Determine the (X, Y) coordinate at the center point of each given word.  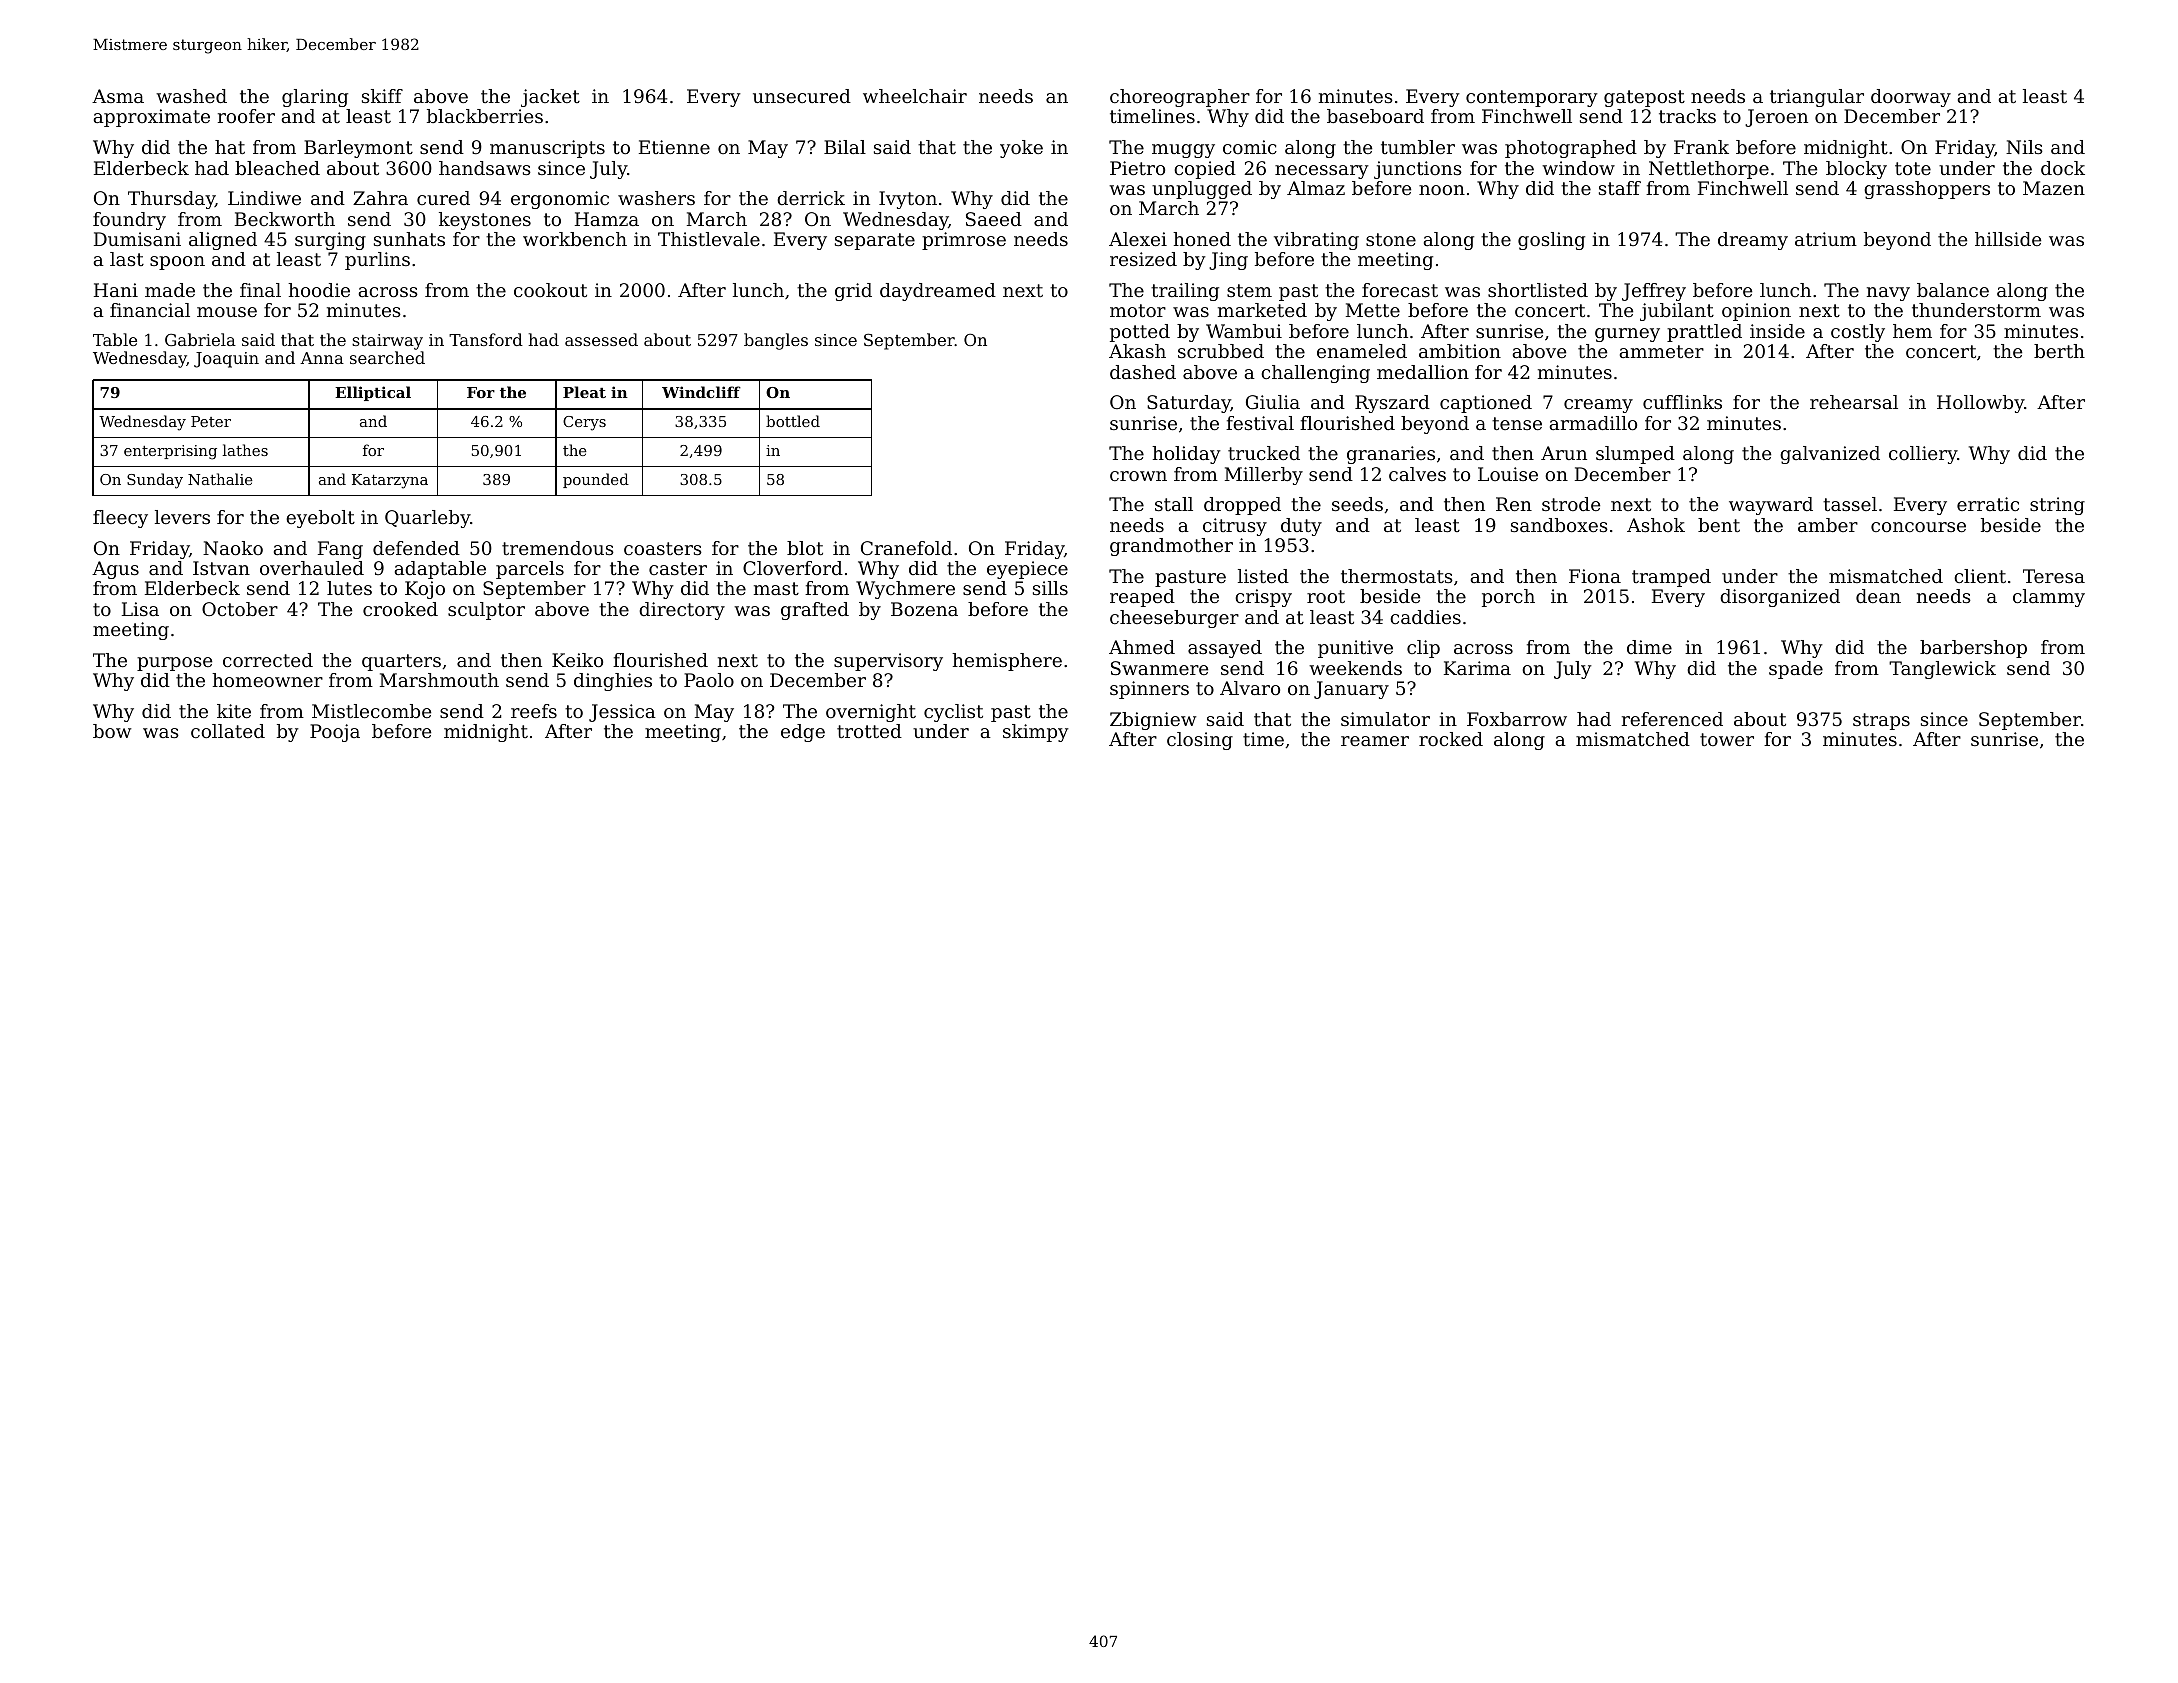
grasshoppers (1927, 190)
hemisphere (1007, 662)
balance (1953, 290)
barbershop (1973, 649)
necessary (1322, 172)
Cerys (584, 423)
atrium (1826, 239)
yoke (1021, 149)
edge (803, 733)
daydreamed (938, 292)
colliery (1923, 455)
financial (150, 310)
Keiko (577, 660)
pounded (596, 480)
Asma (118, 96)
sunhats (409, 239)
